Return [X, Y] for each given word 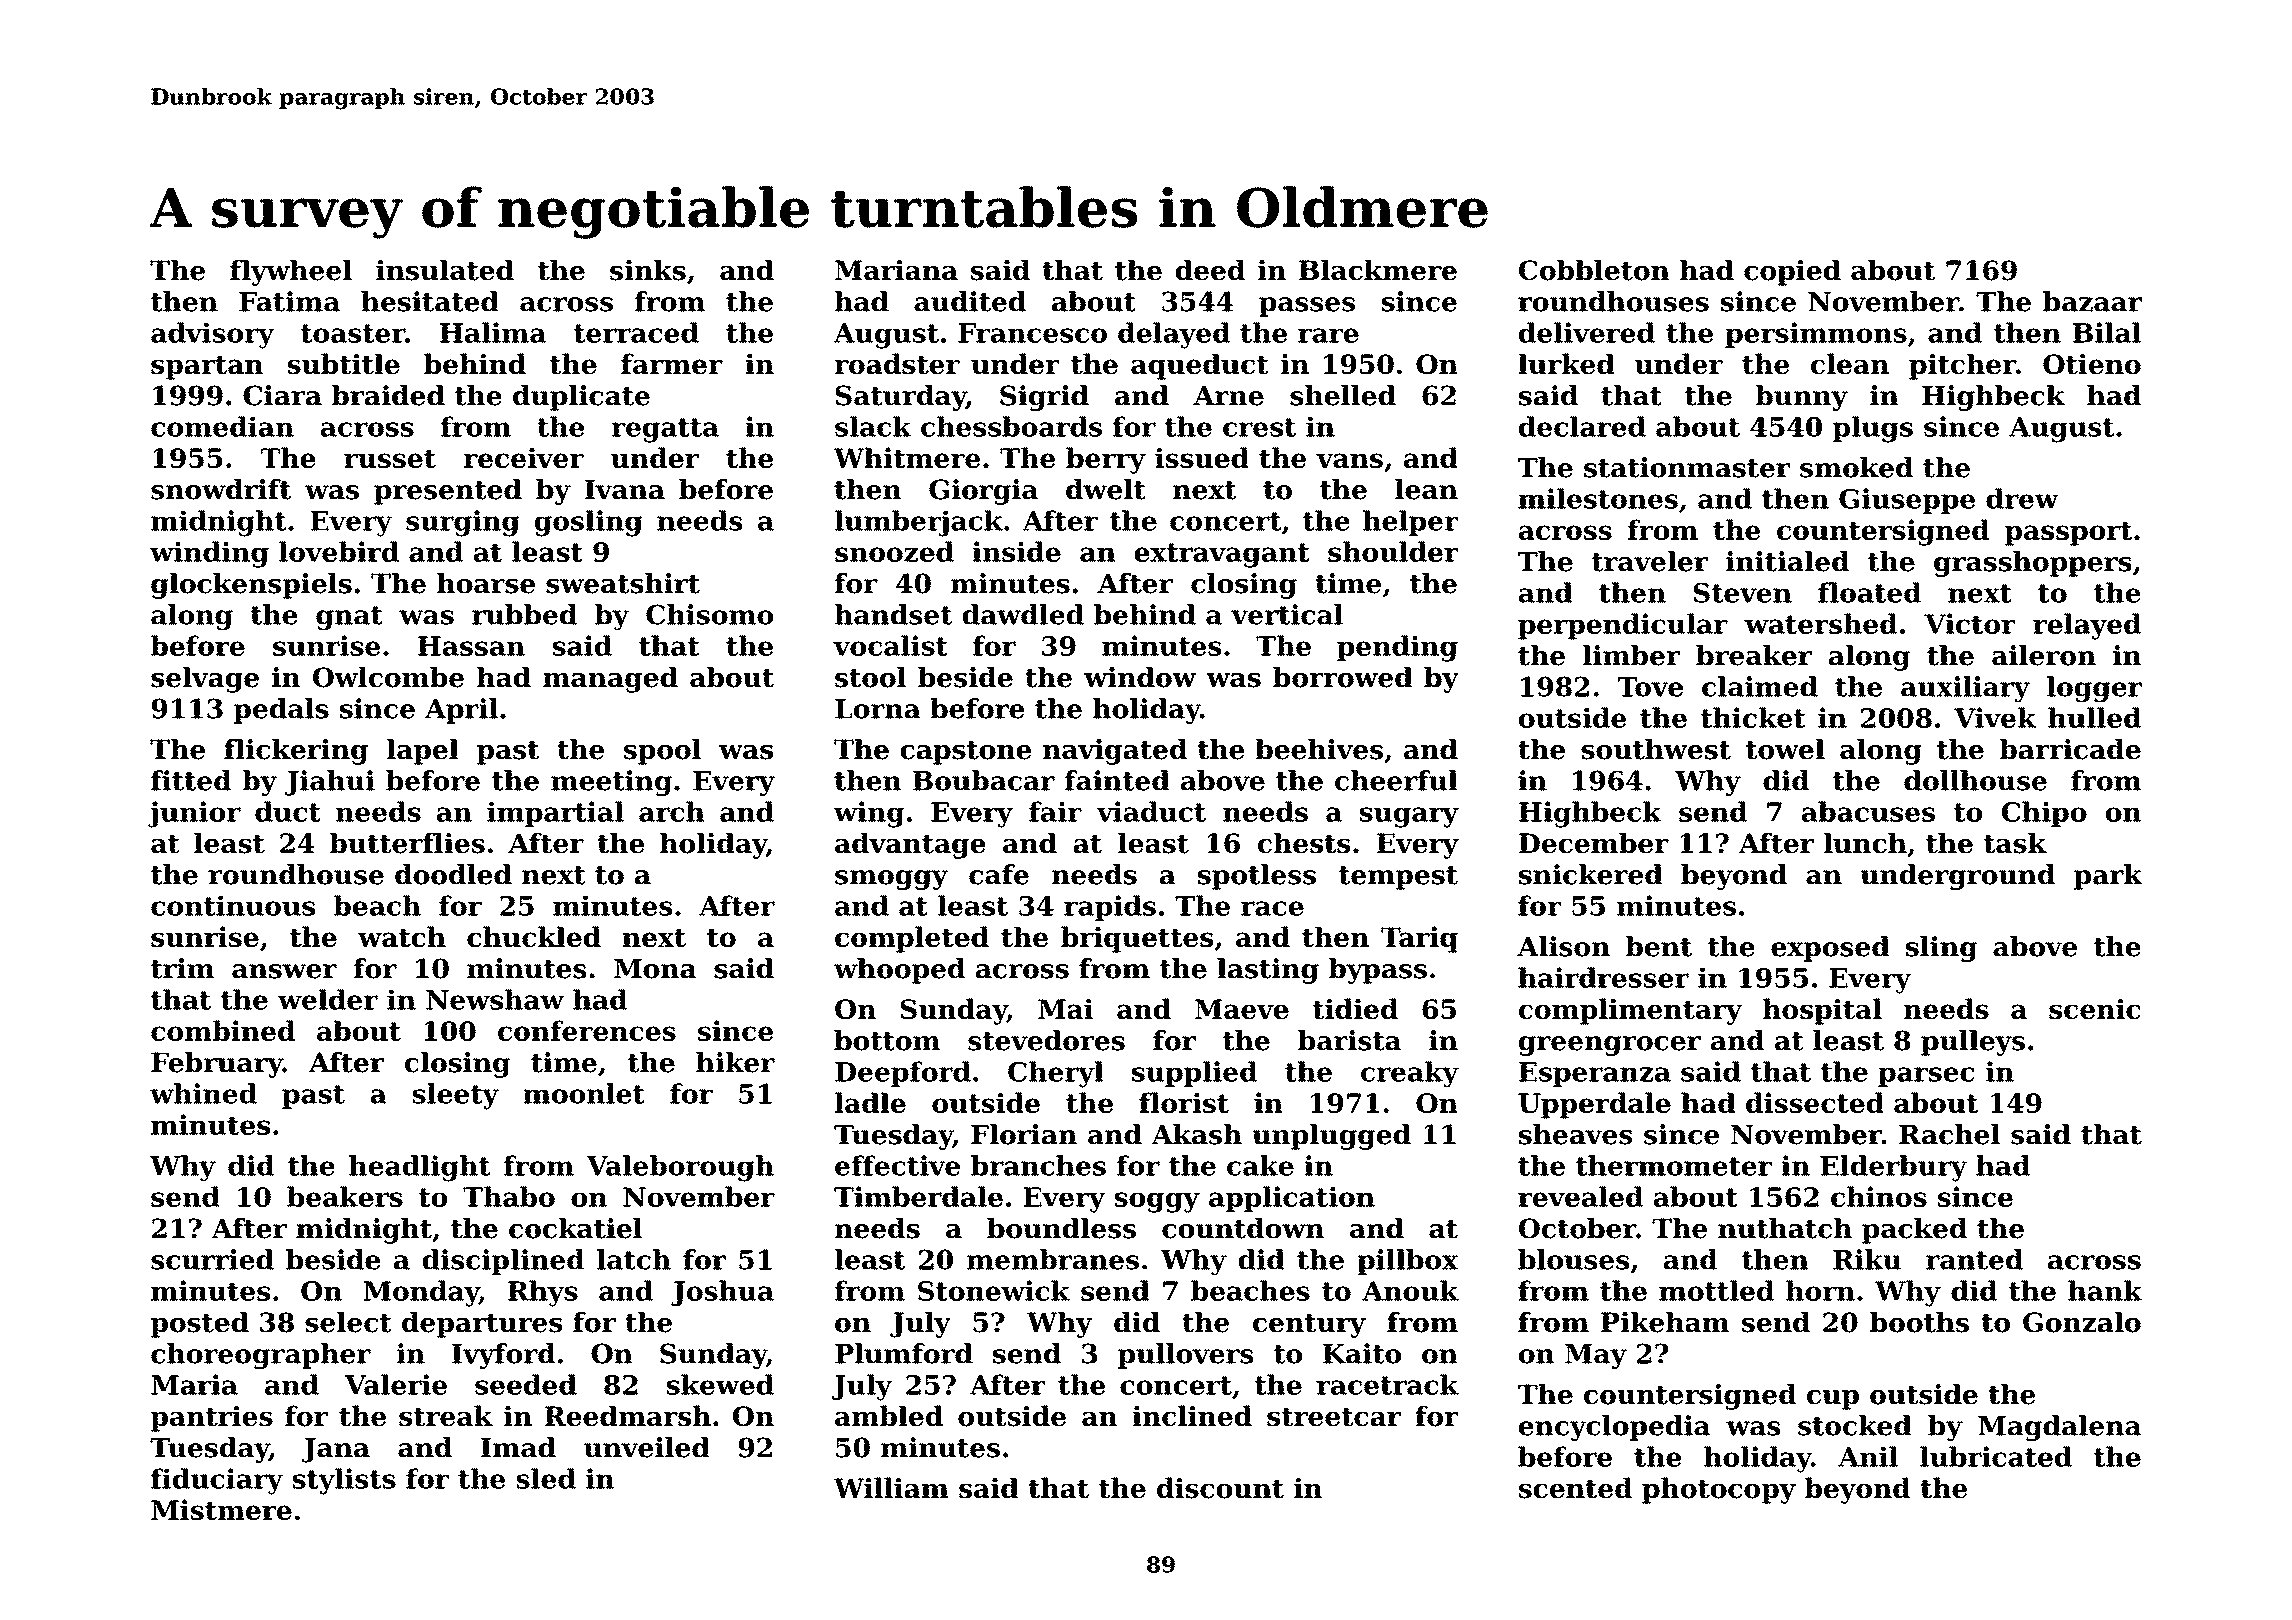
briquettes [1137, 939]
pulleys [1973, 1043]
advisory [212, 335]
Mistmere [221, 1509]
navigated [1115, 752]
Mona [655, 969]
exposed [1830, 949]
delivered [1587, 332]
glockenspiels [251, 586]
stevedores [1046, 1040]
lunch [1865, 843]
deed [1210, 270]
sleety [456, 1096]
